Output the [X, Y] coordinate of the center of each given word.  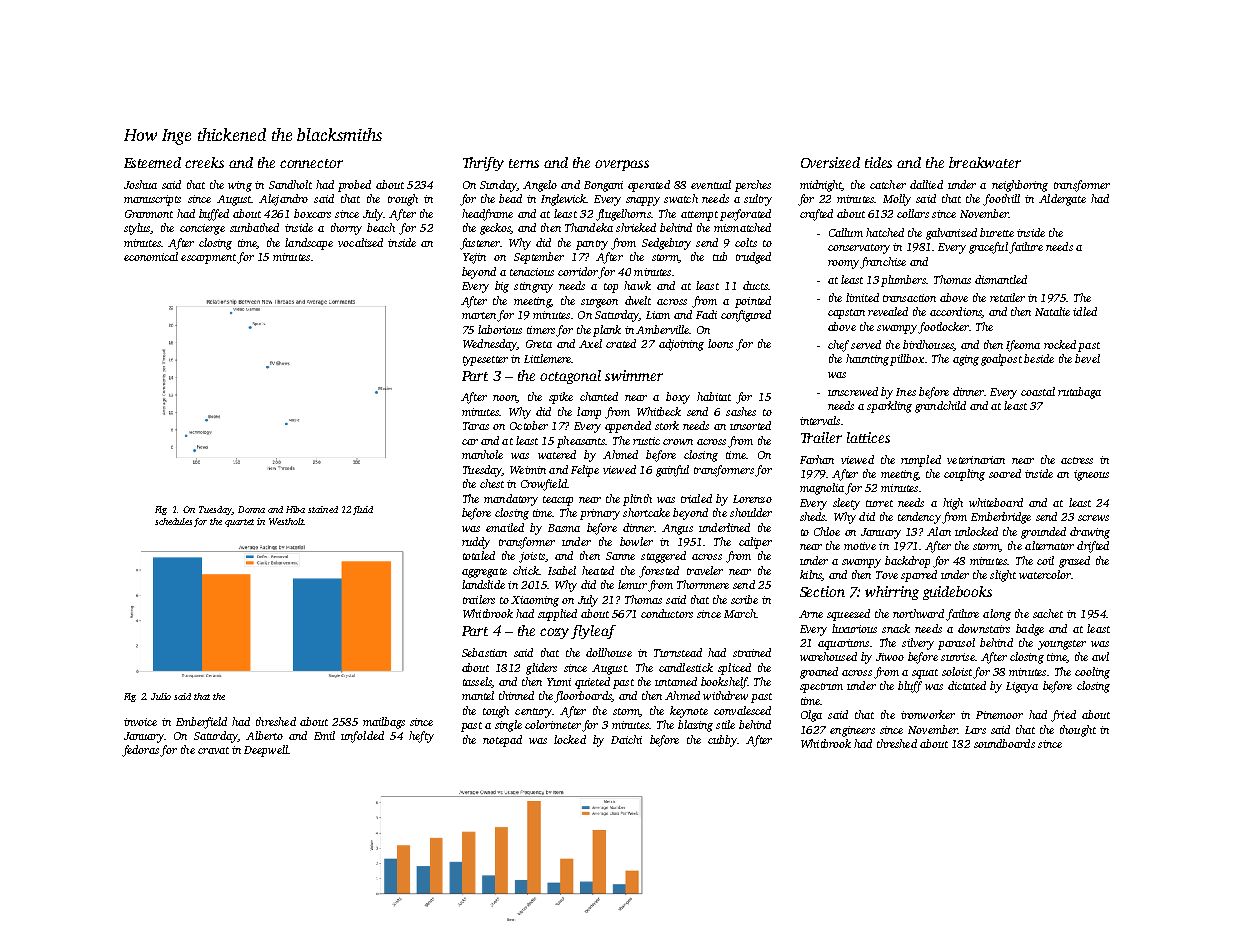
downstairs [984, 628]
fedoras [140, 751]
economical [151, 256]
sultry [758, 200]
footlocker [943, 328]
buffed [214, 215]
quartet [239, 523]
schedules [173, 521]
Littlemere [547, 358]
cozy [554, 633]
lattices [868, 437]
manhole [482, 454]
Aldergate [1062, 200]
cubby [722, 741]
